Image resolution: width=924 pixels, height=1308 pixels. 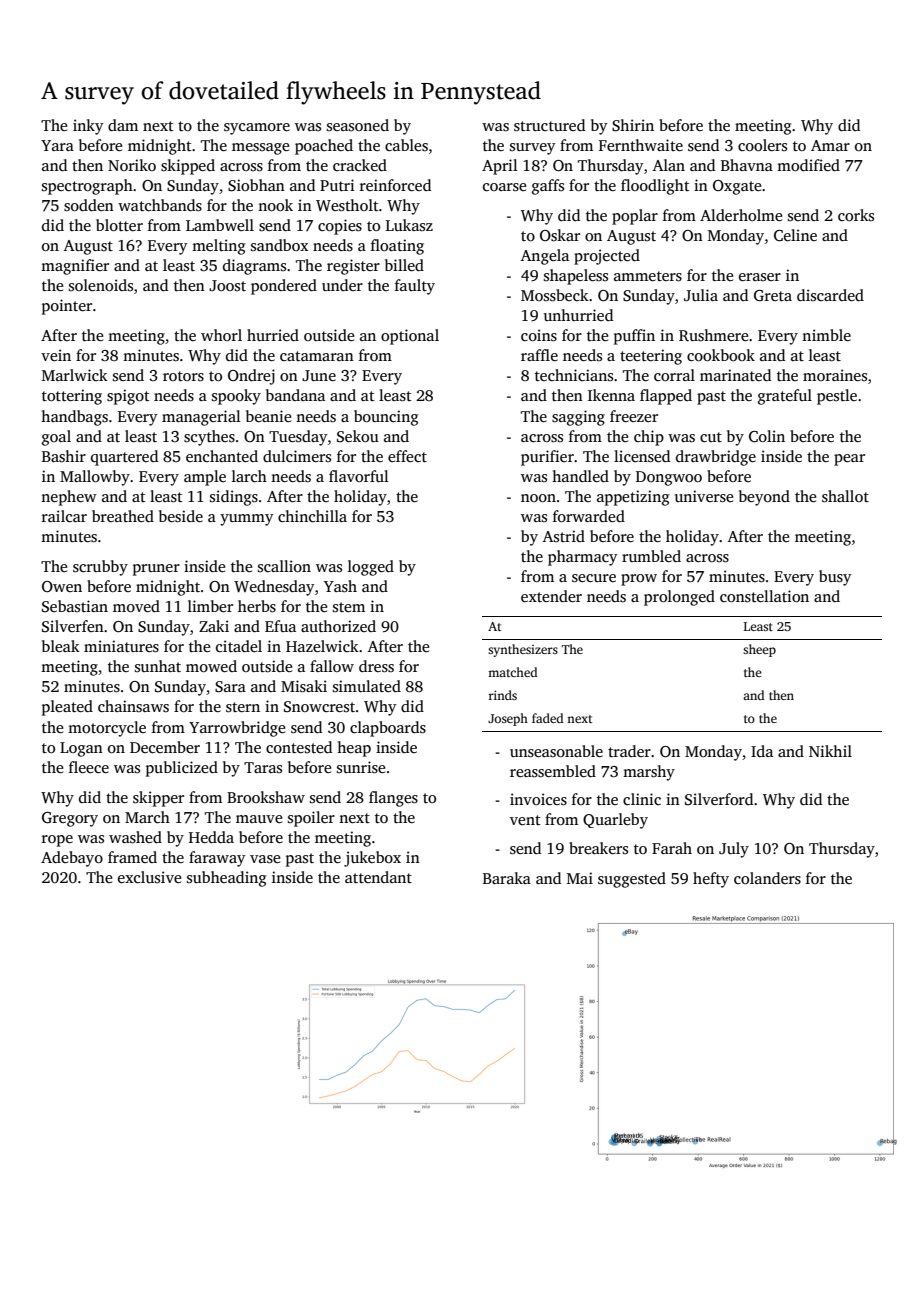 What do you see at coordinates (67, 708) in the screenshot?
I see `pleated` at bounding box center [67, 708].
